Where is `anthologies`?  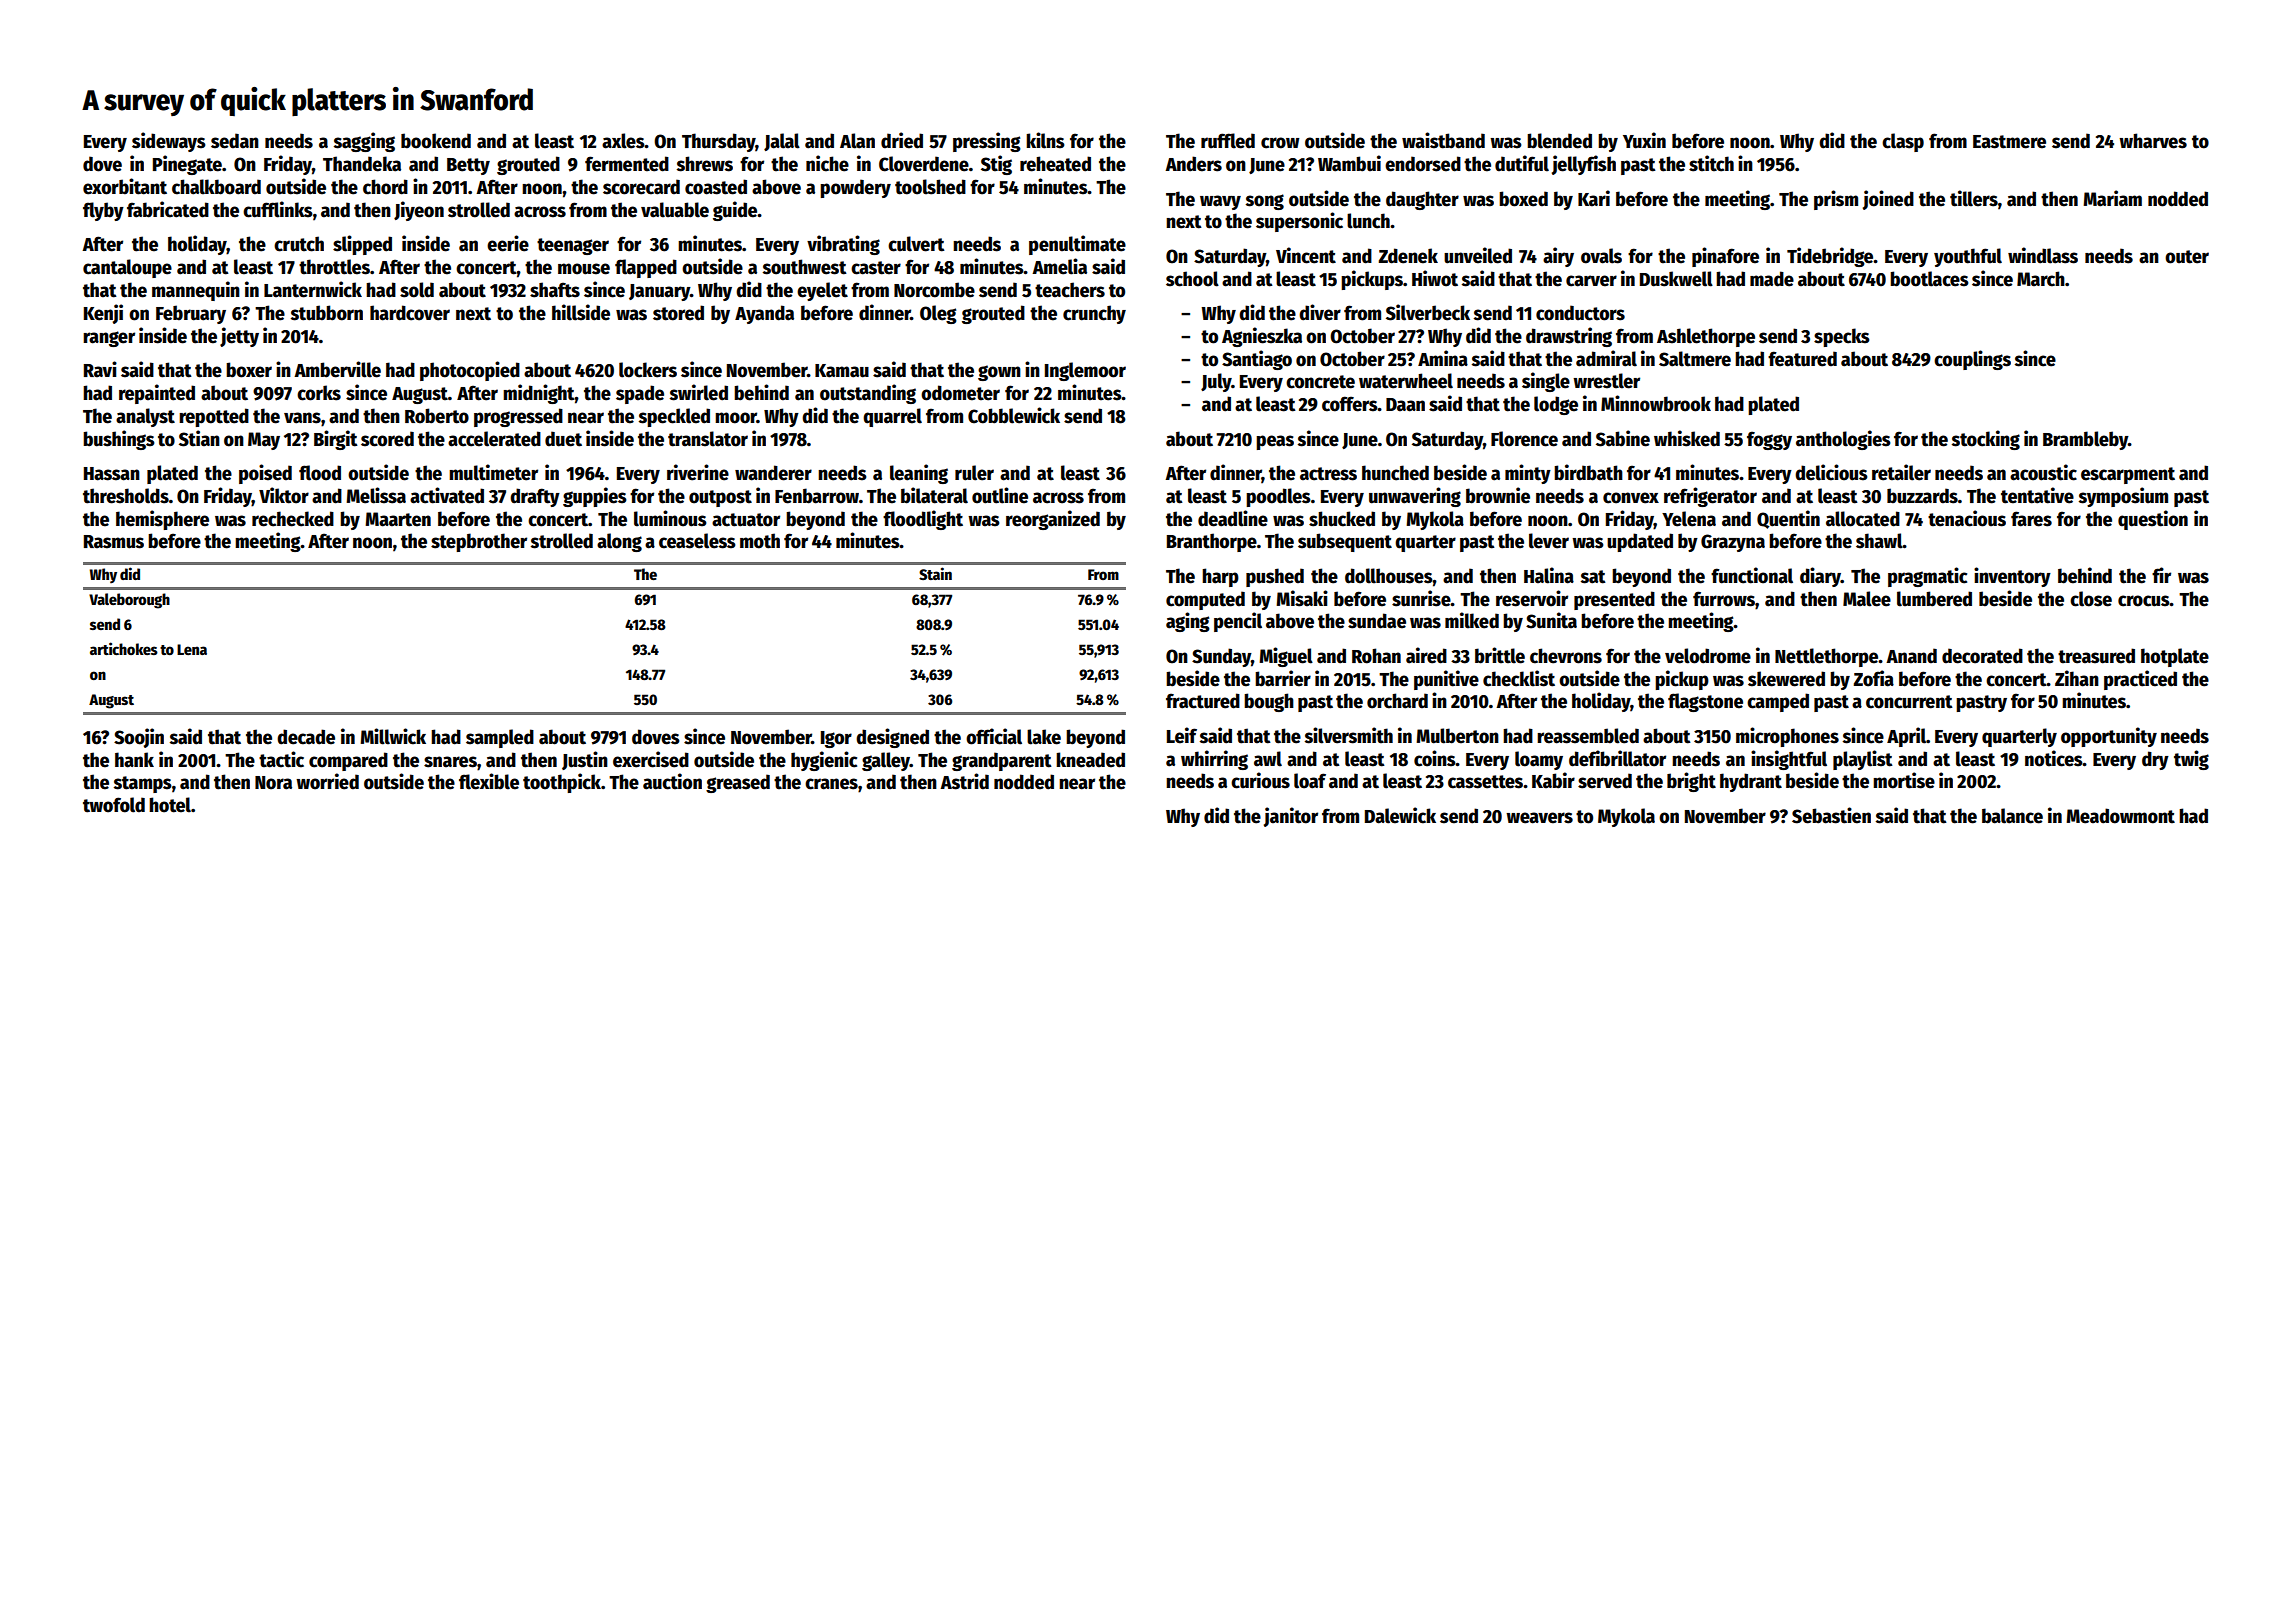 anthologies is located at coordinates (1843, 440).
